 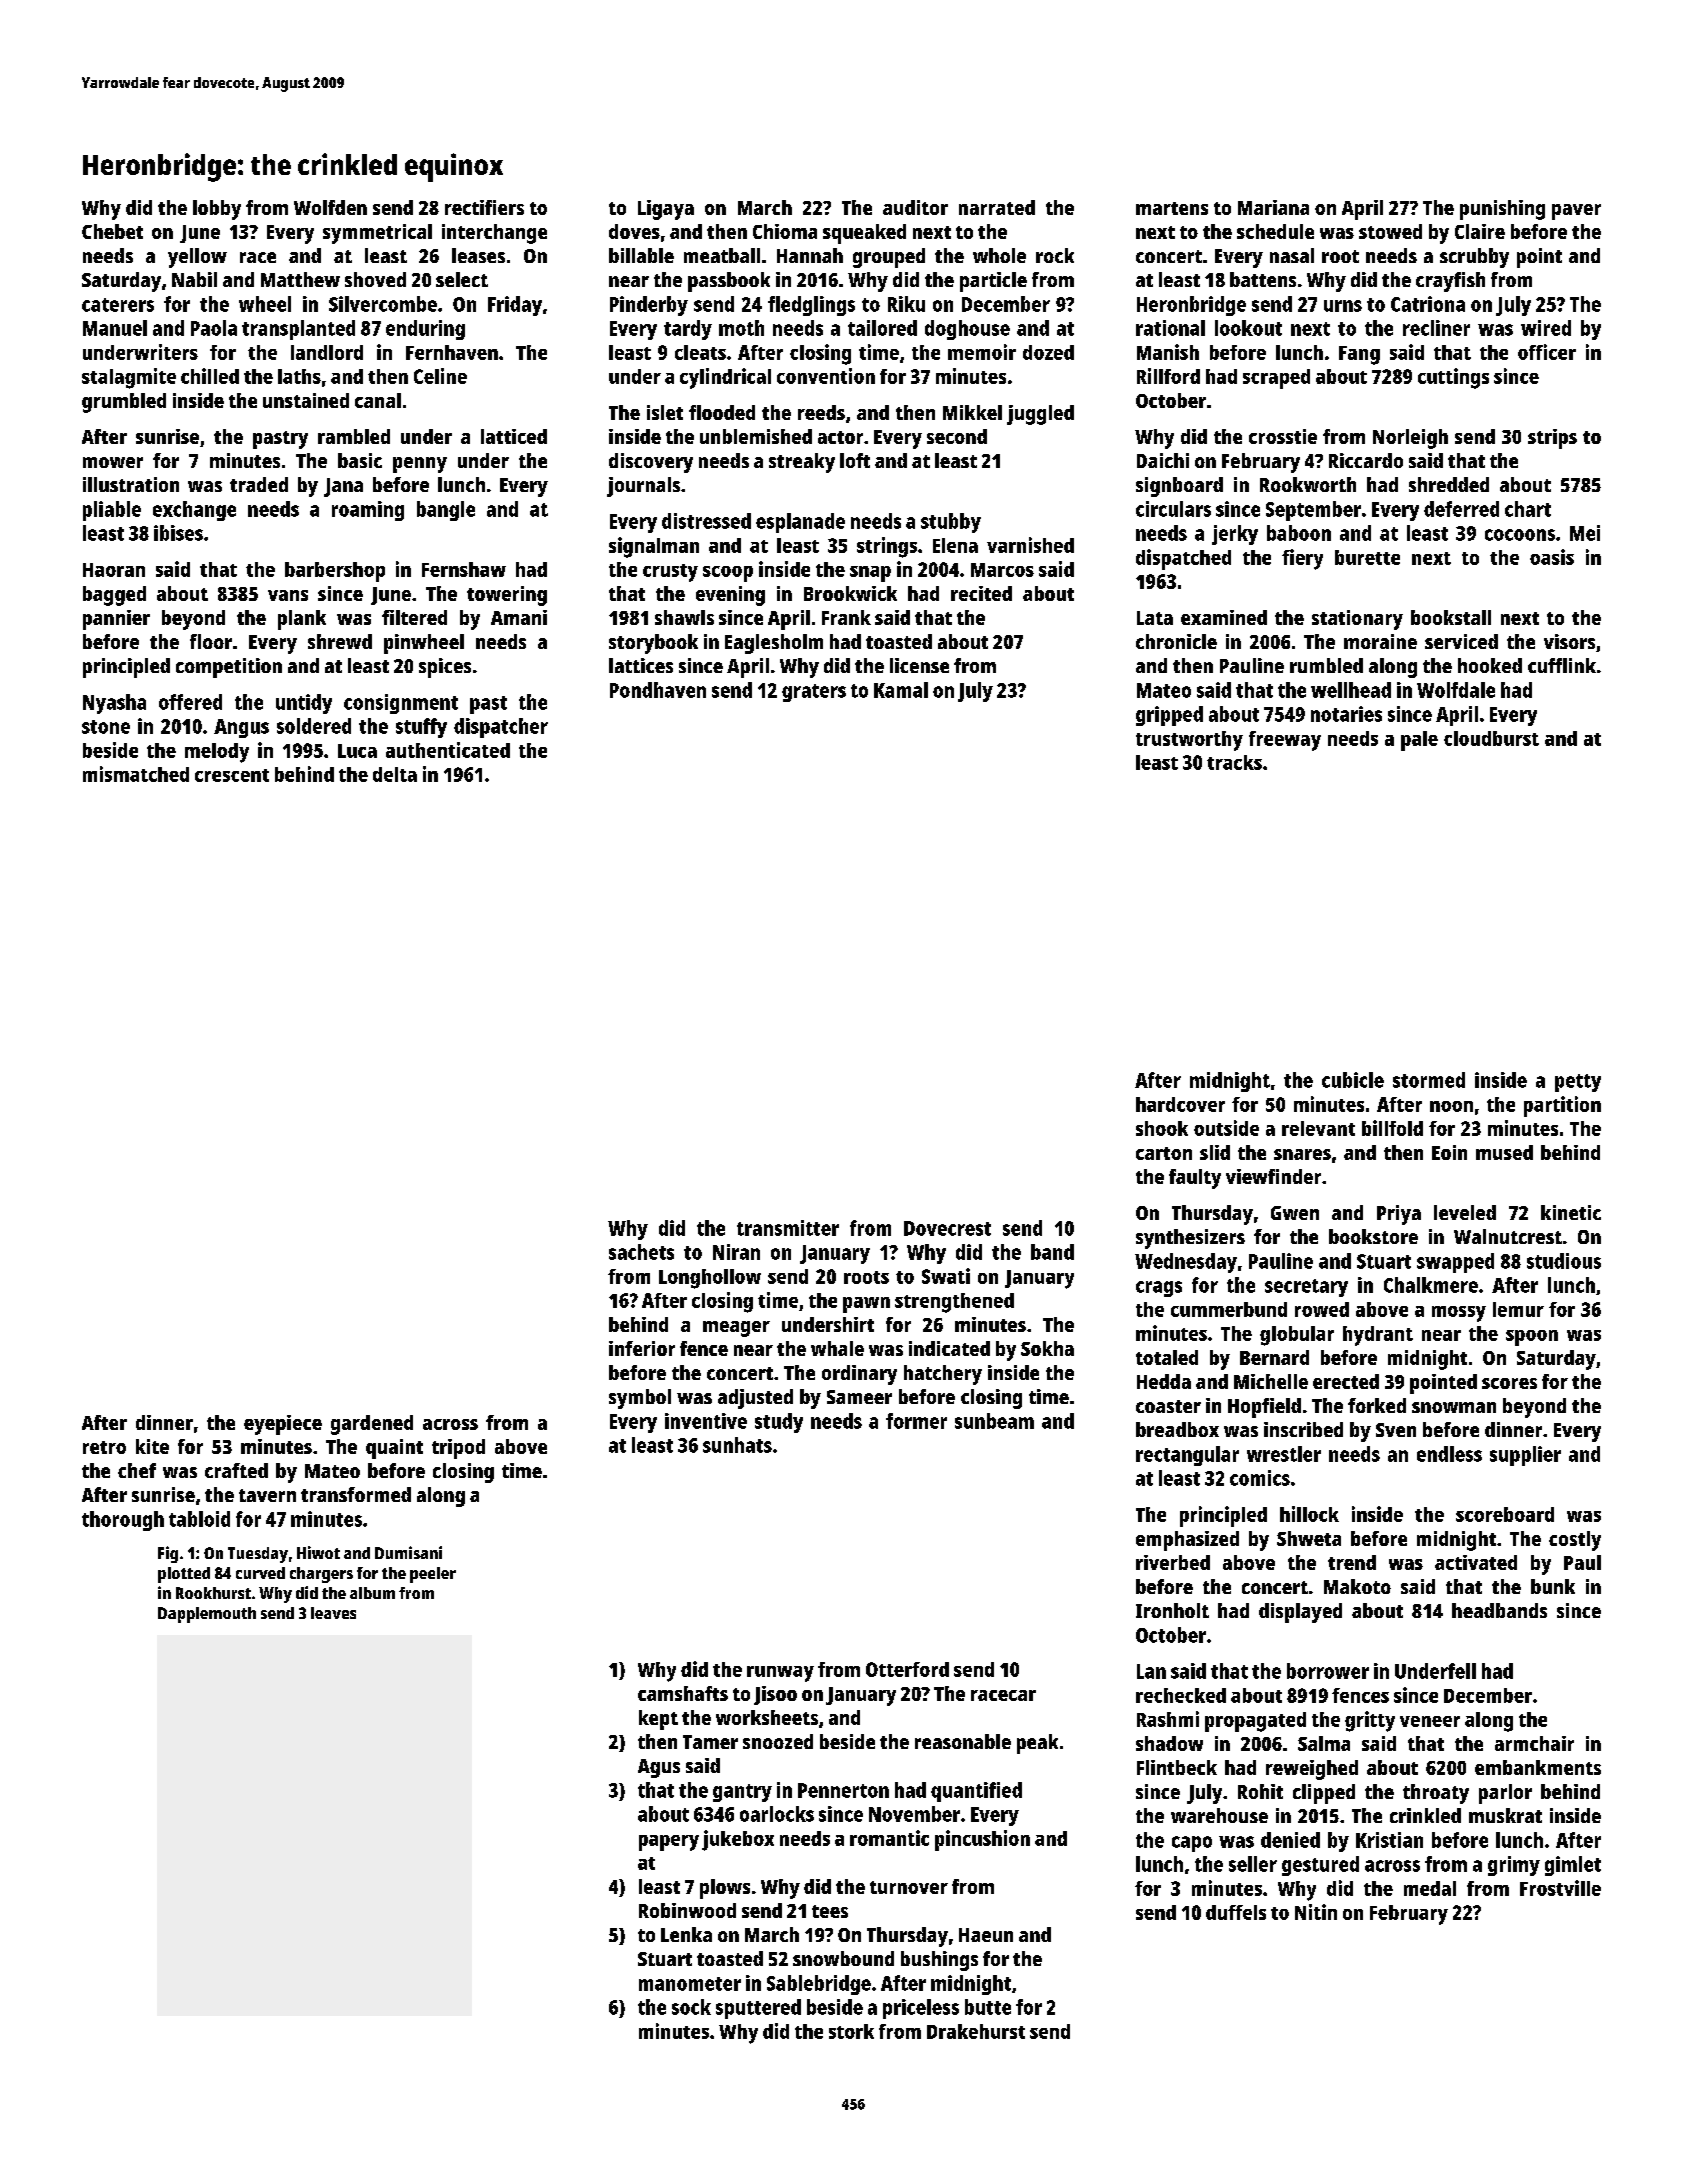 What do you see at coordinates (283, 1425) in the image?
I see `eyepiece` at bounding box center [283, 1425].
